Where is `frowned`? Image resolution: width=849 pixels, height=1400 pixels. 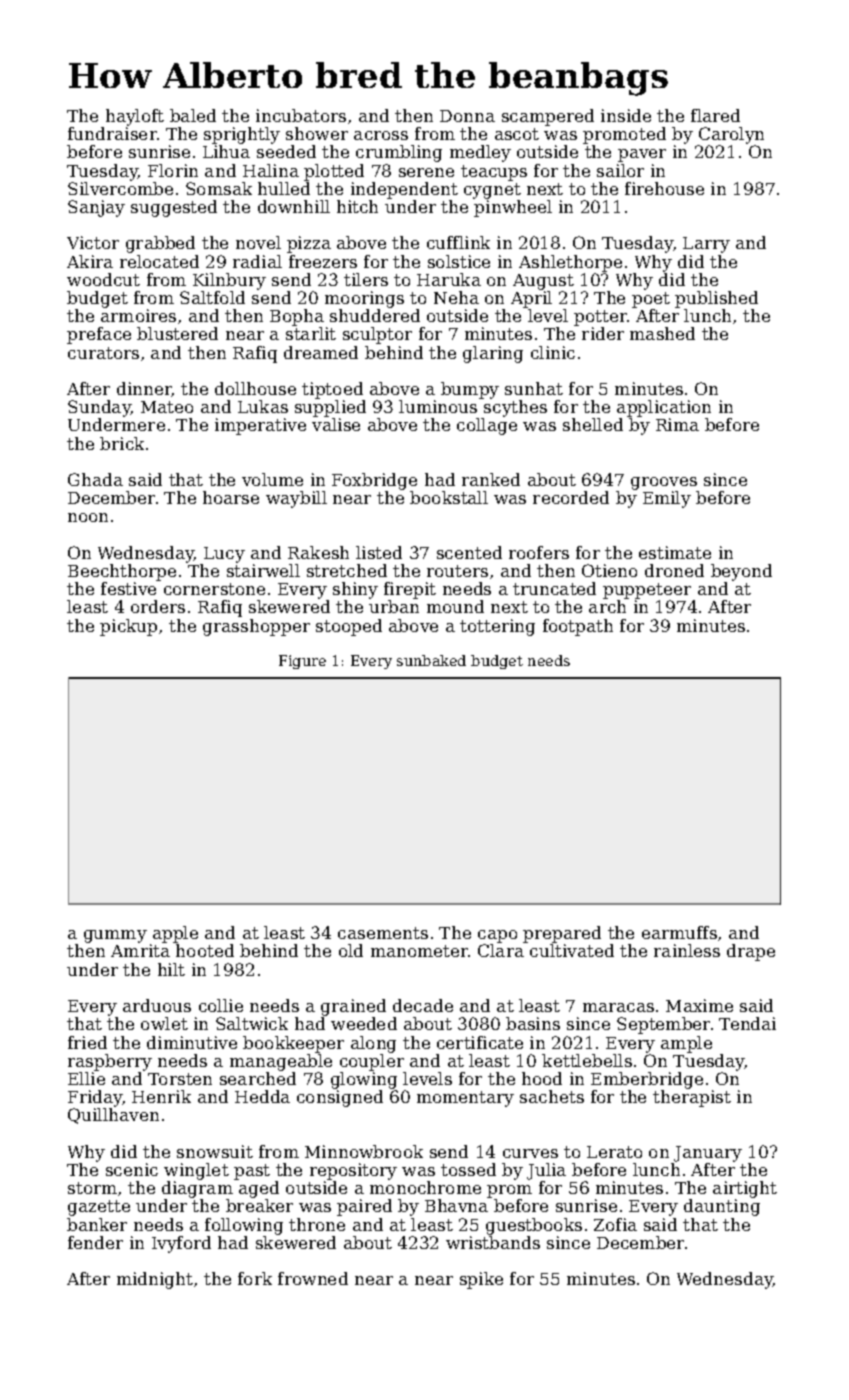
frowned is located at coordinates (313, 1278).
